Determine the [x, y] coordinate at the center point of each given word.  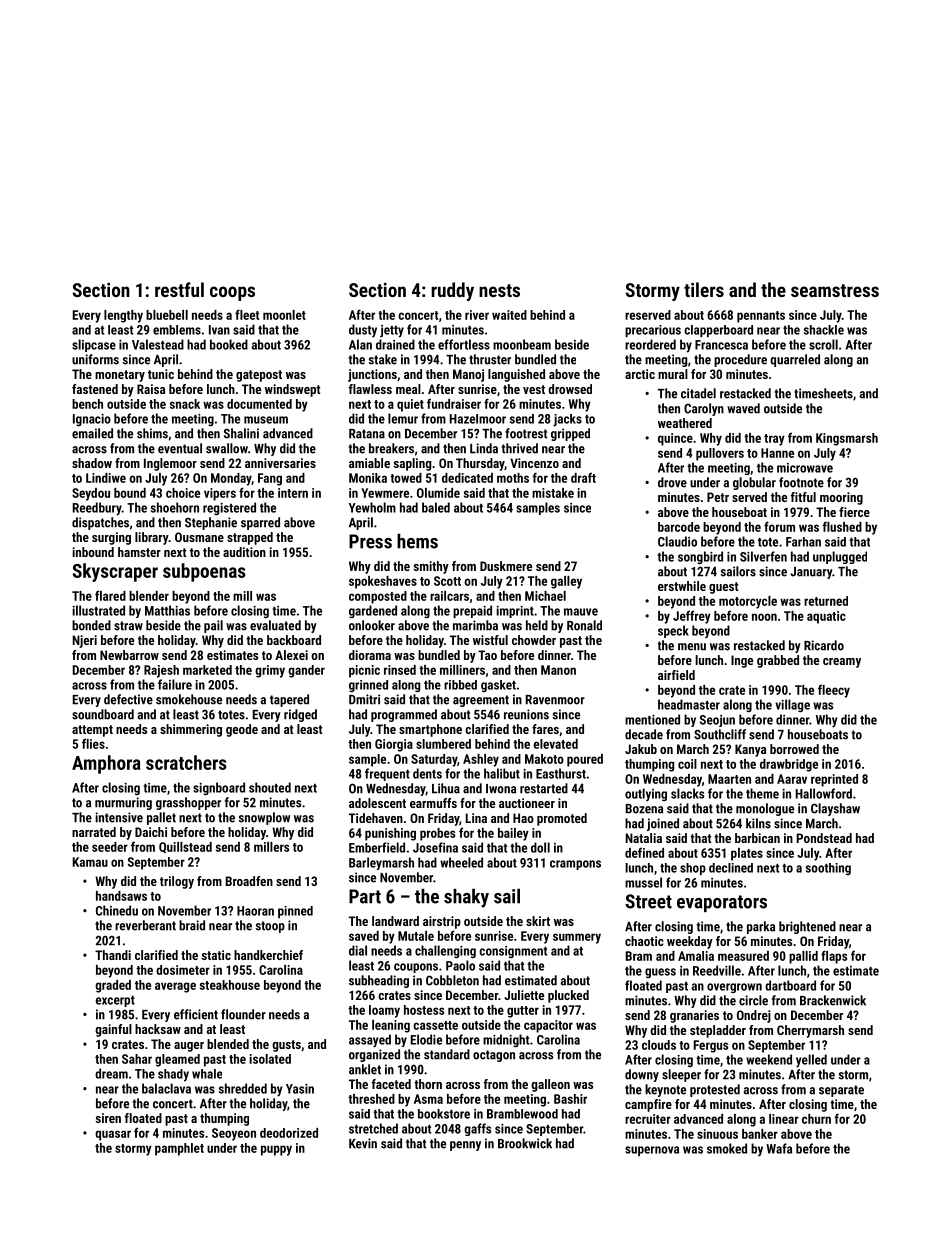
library [152, 538]
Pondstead [824, 838]
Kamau [90, 862]
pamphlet [179, 1149]
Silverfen [763, 556]
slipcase [94, 345]
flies [93, 743]
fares [545, 729]
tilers [704, 289]
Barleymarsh [381, 863]
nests [499, 290]
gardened [373, 611]
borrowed [794, 749]
